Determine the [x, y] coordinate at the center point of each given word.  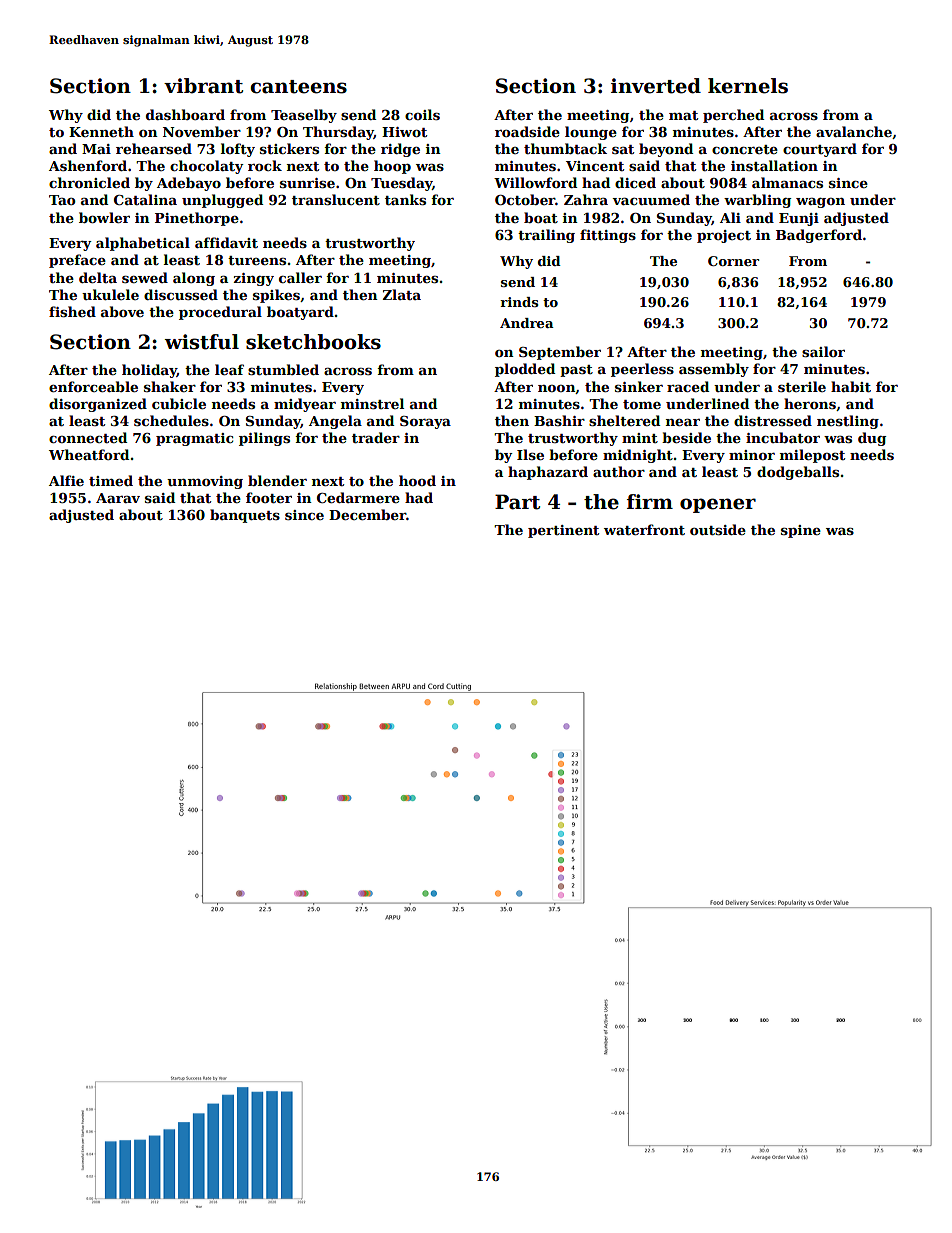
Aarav [118, 498]
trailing [546, 236]
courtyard [820, 150]
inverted [656, 86]
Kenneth [101, 131]
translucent [336, 199]
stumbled [283, 369]
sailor [823, 351]
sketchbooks [313, 342]
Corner [733, 261]
